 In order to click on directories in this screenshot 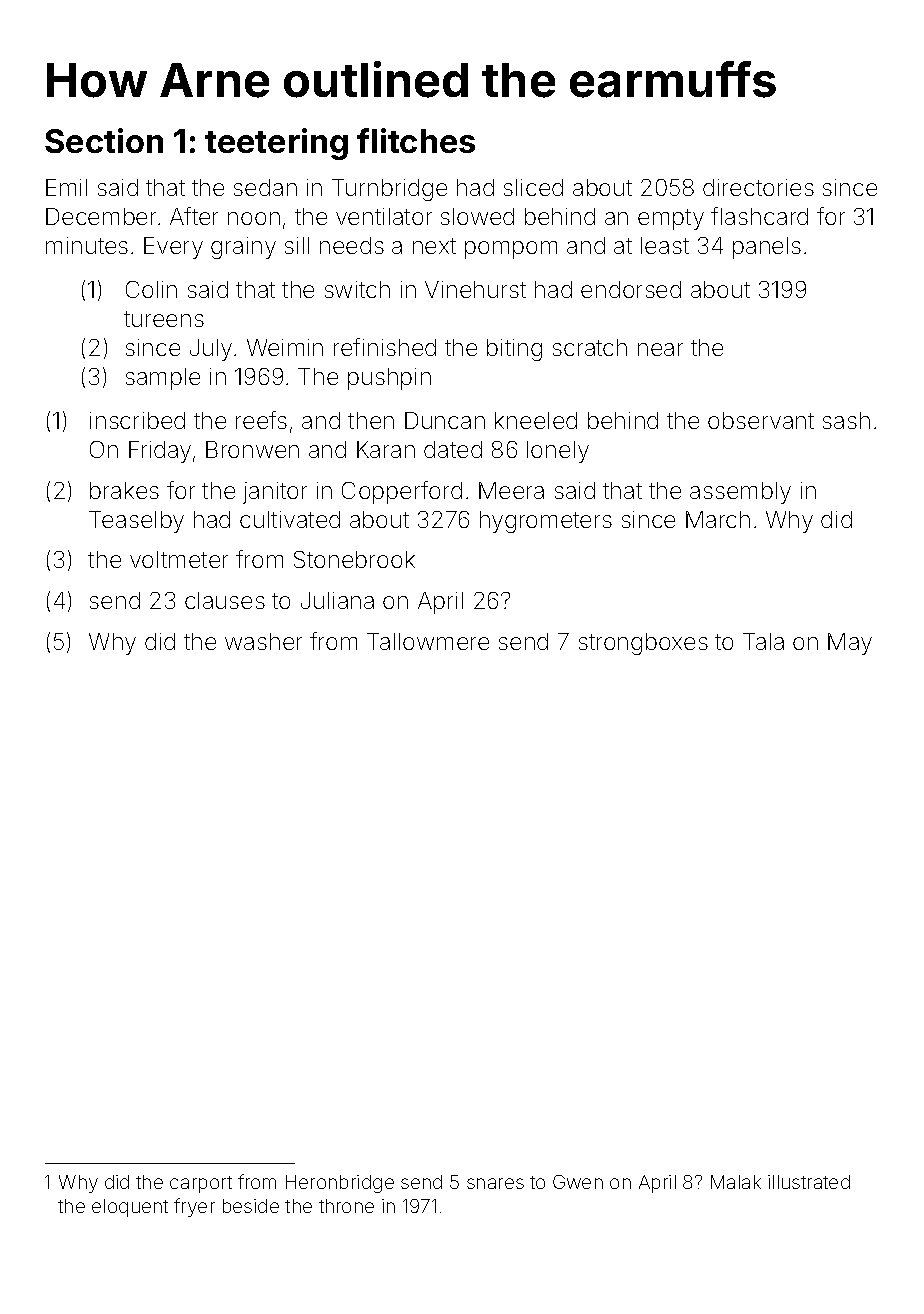, I will do `click(758, 187)`.
